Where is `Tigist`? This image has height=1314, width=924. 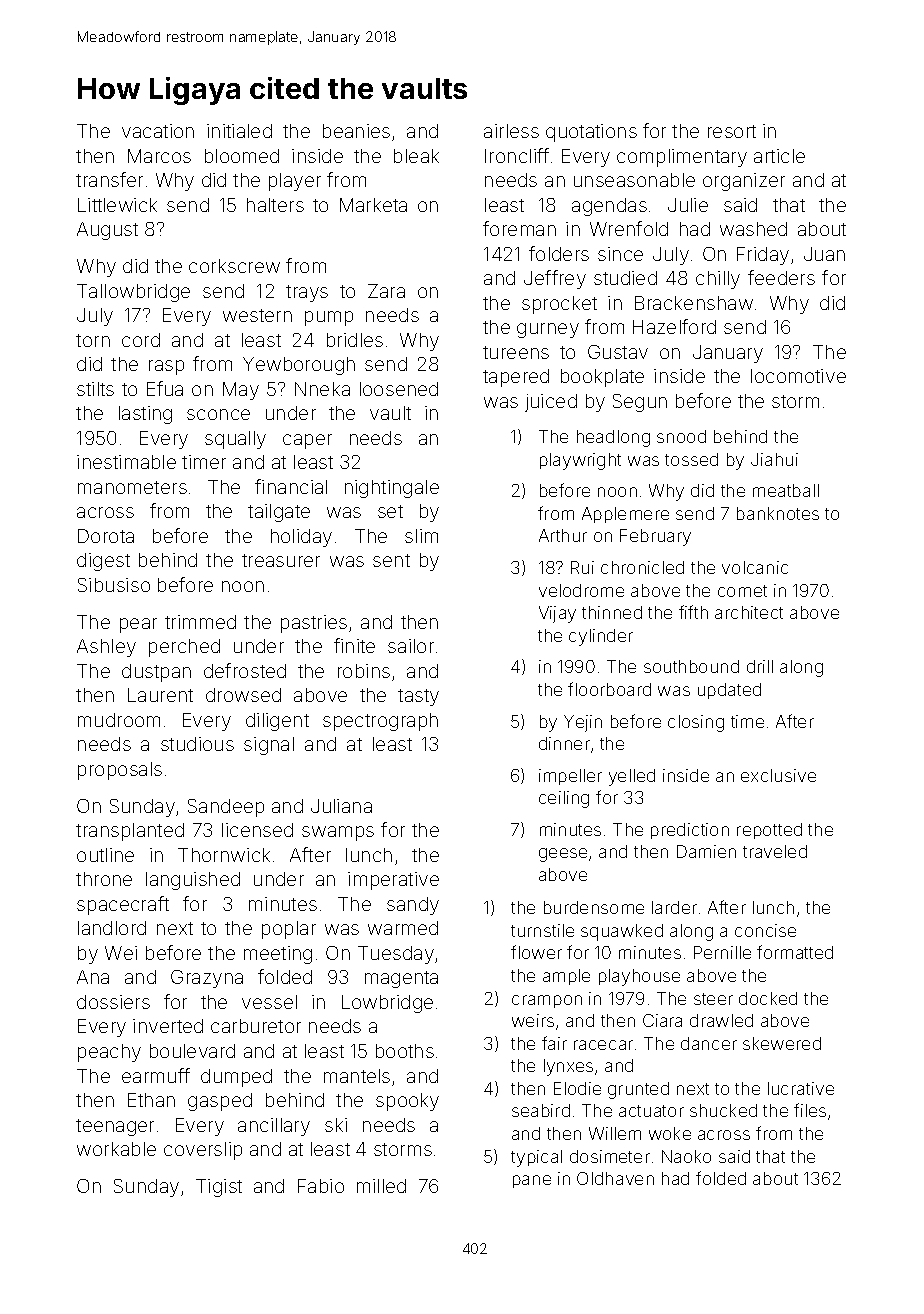 Tigist is located at coordinates (219, 1188).
